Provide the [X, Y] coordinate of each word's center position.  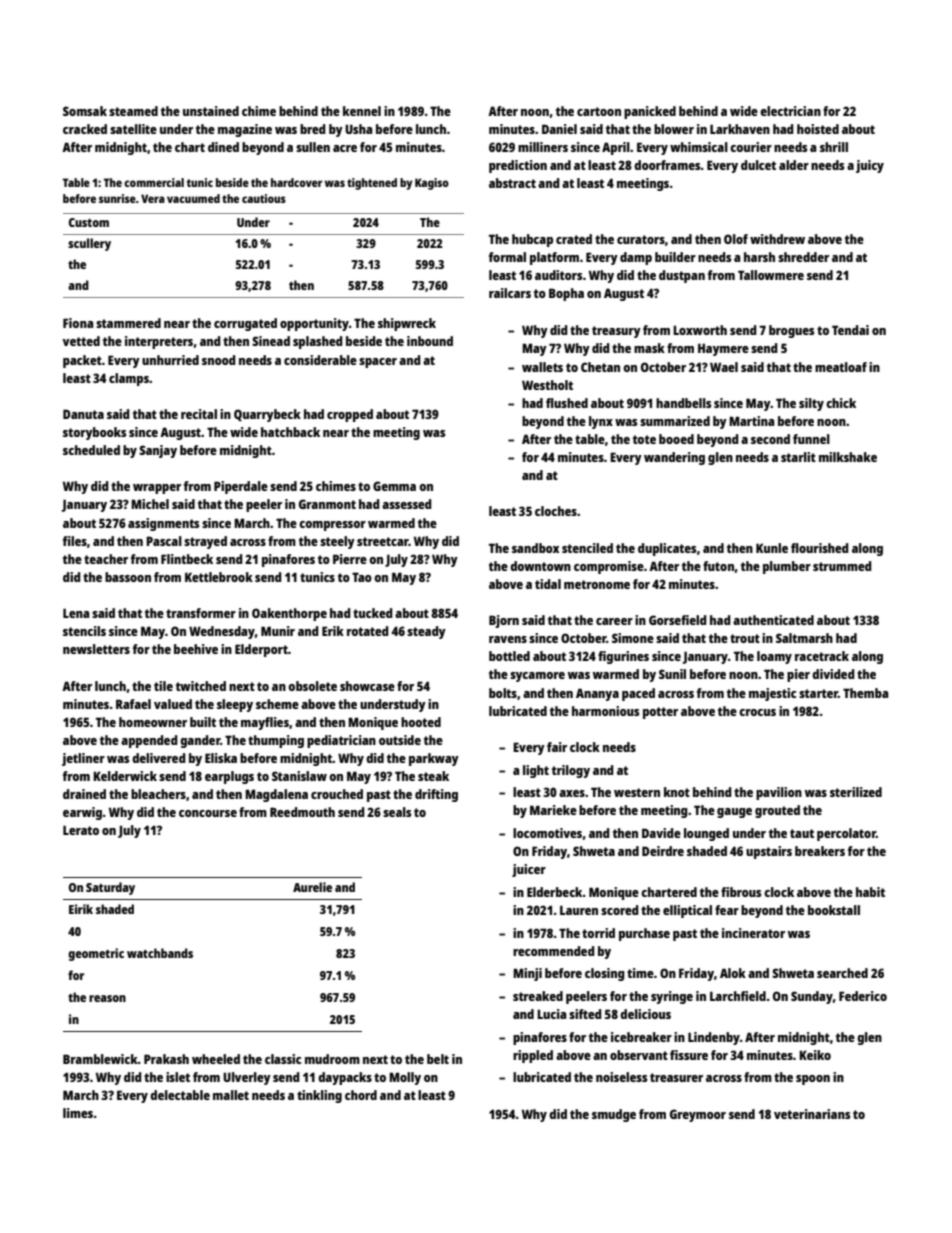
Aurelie [312, 887]
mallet [231, 1095]
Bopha [566, 294]
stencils [84, 631]
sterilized [856, 792]
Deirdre [663, 851]
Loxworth [700, 330]
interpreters [159, 342]
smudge [614, 1115]
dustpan [682, 276]
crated [574, 239]
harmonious [605, 711]
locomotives [547, 833]
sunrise [117, 198]
